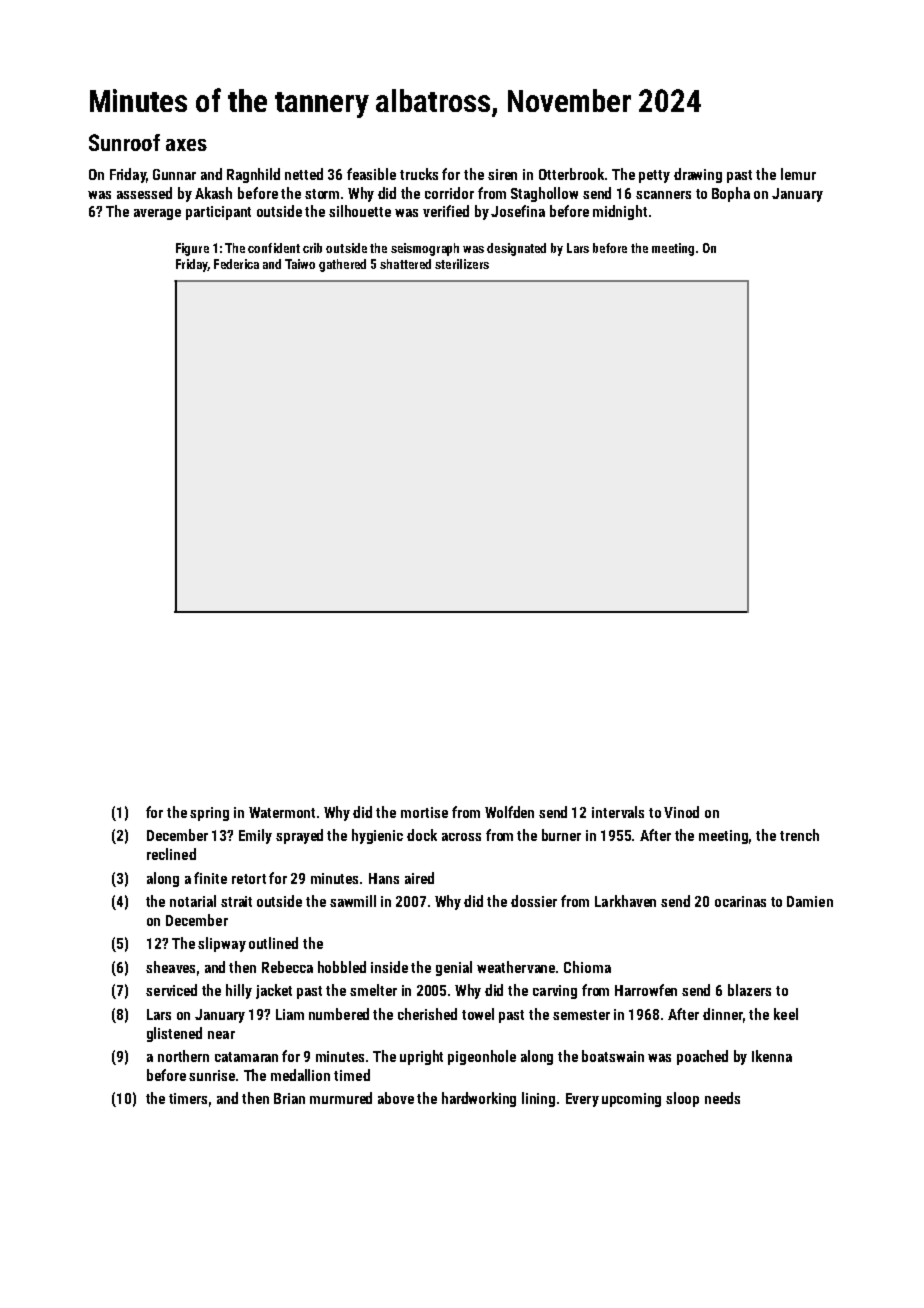  Describe the element at coordinates (419, 174) in the screenshot. I see `trucks` at that location.
